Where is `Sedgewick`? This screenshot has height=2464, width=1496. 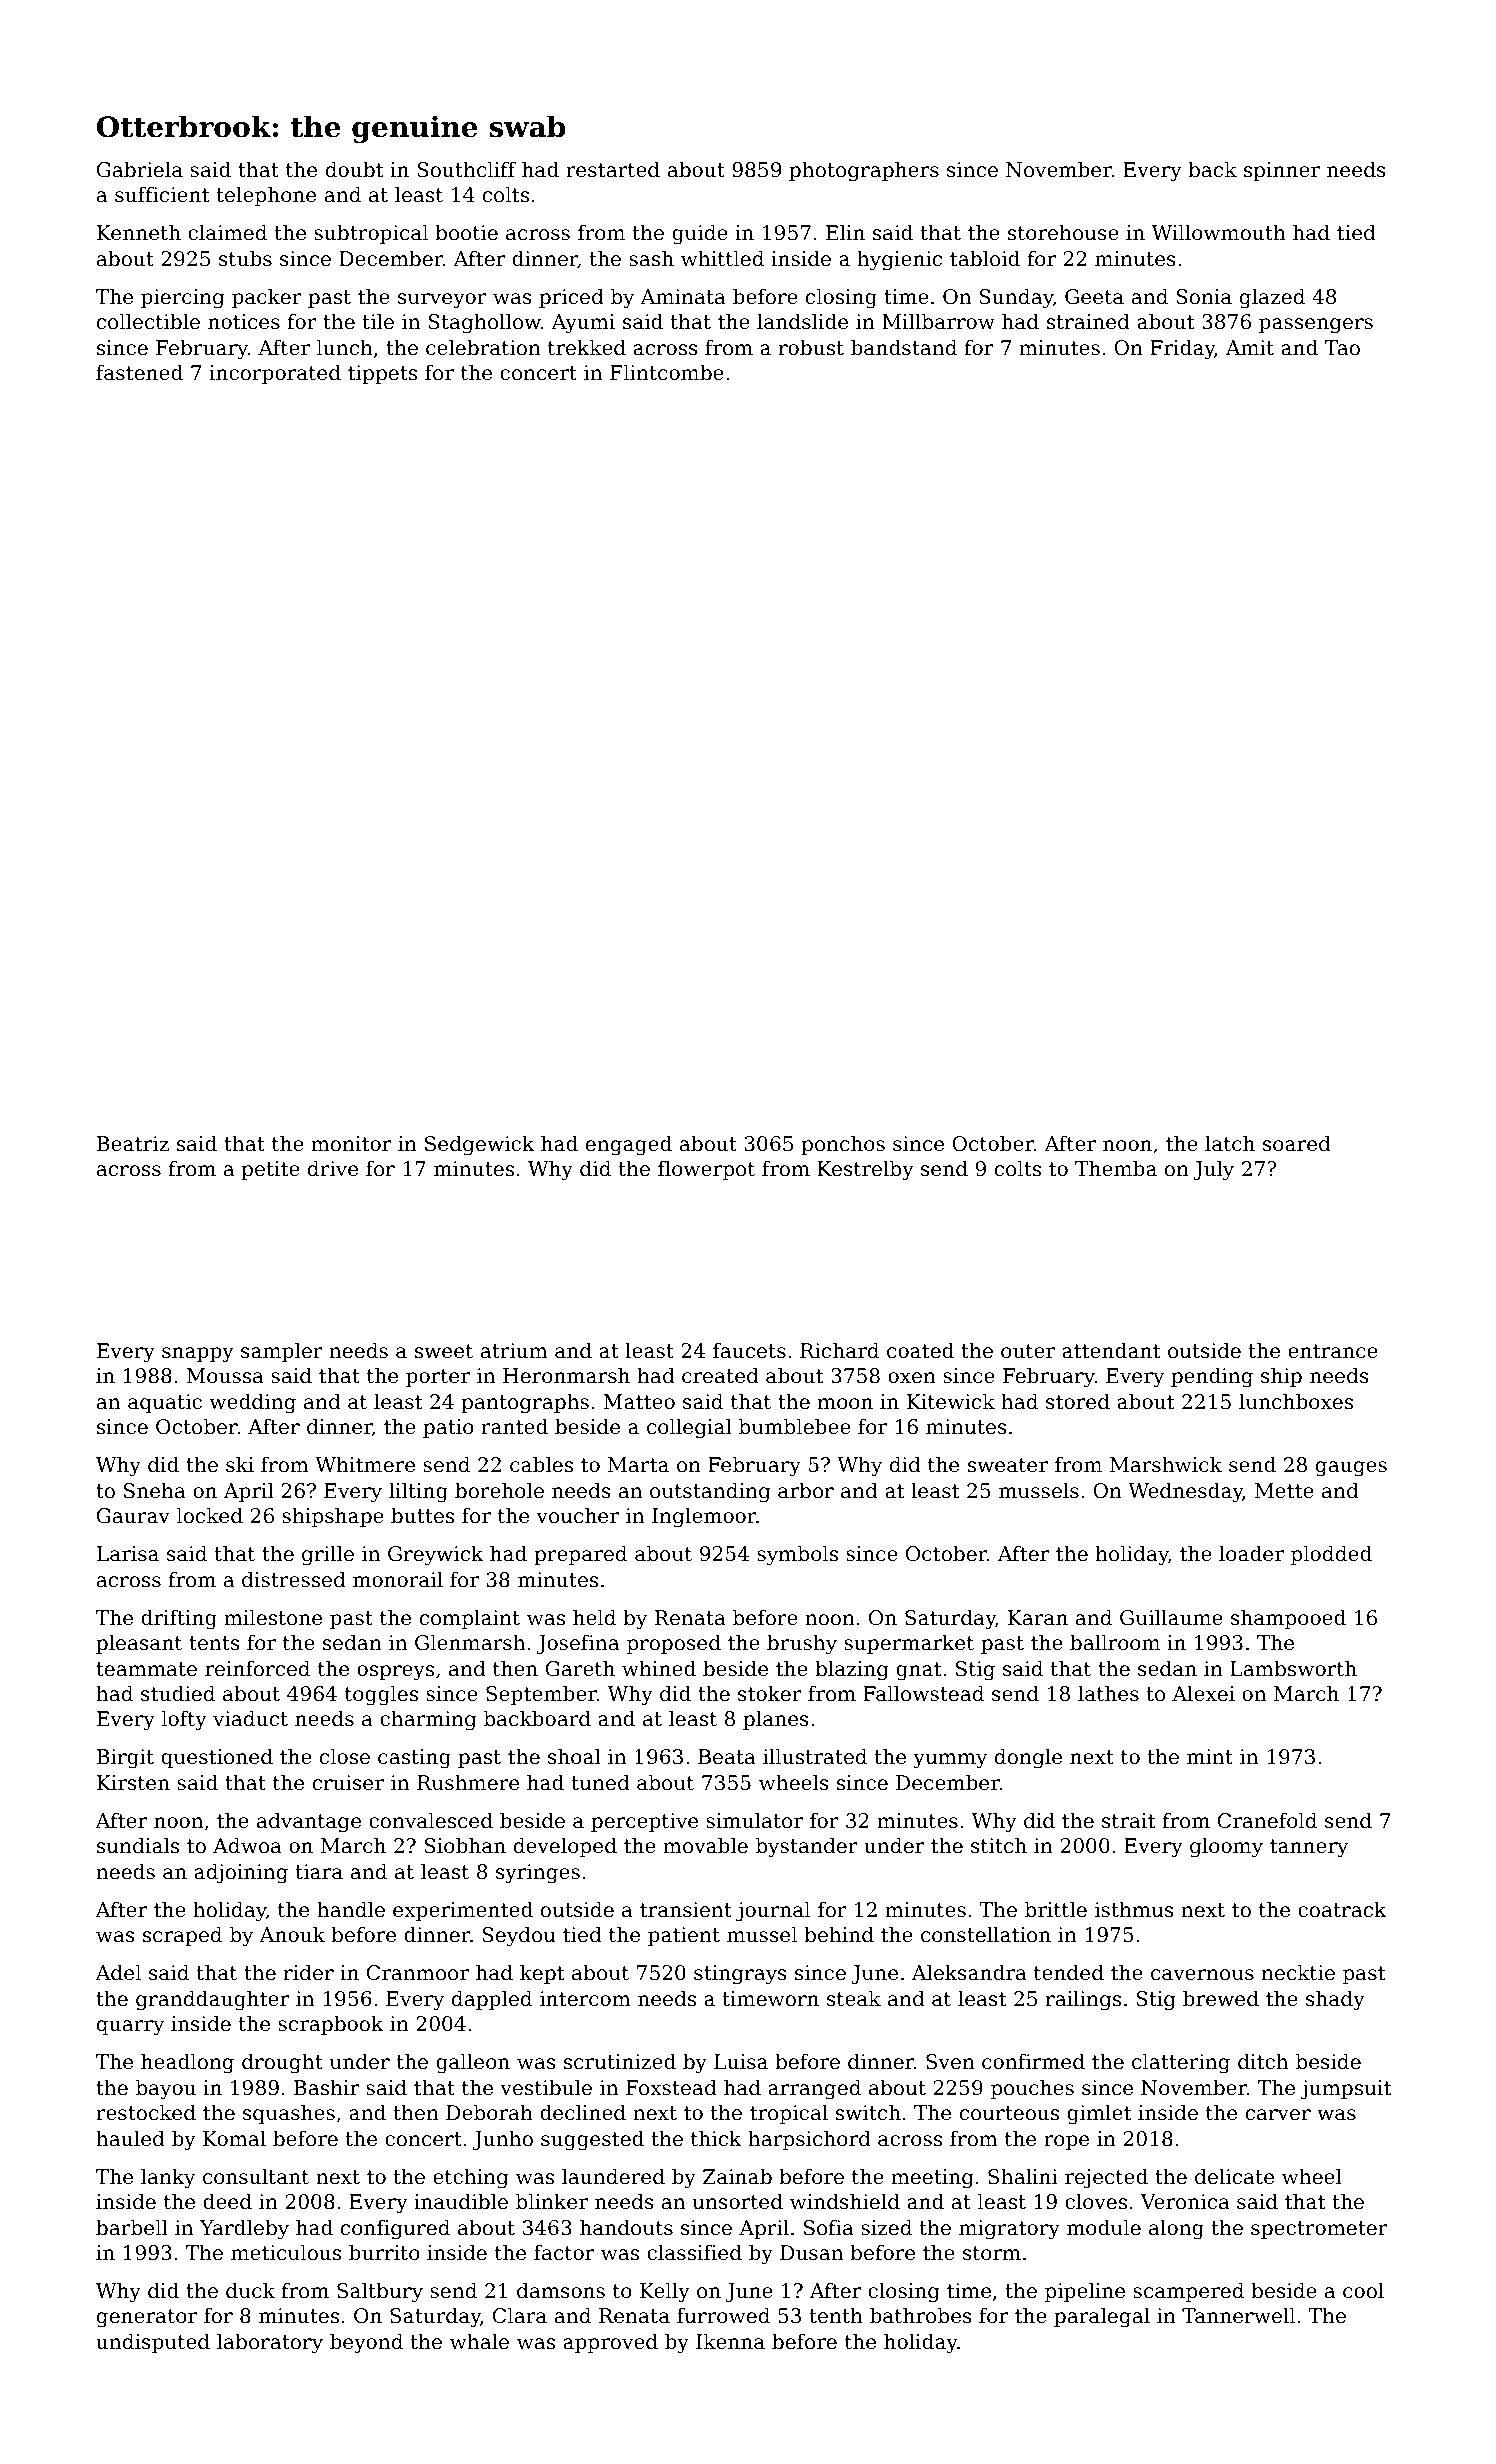 Sedgewick is located at coordinates (480, 1145).
